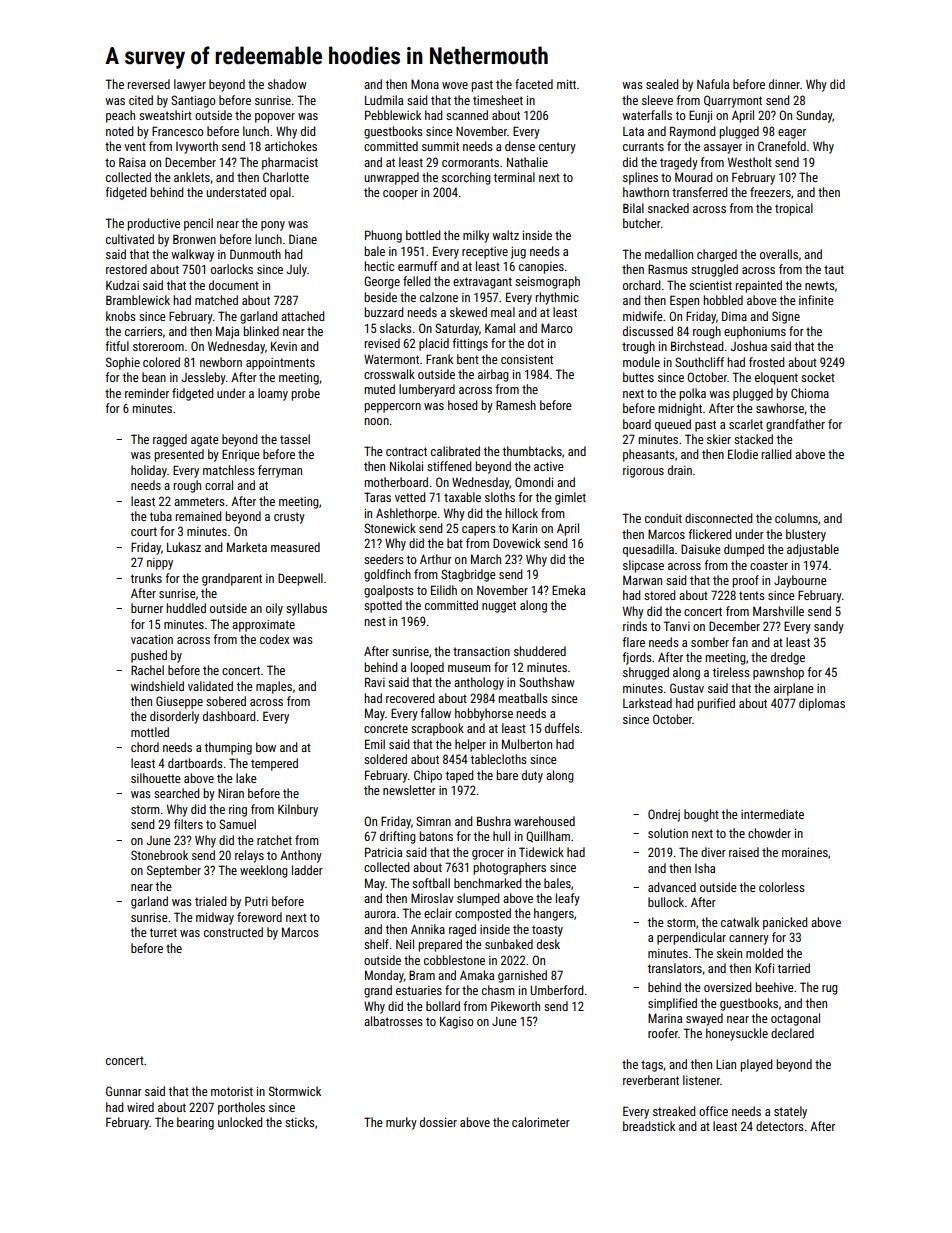 The image size is (952, 1233). Describe the element at coordinates (549, 466) in the image. I see `active` at that location.
